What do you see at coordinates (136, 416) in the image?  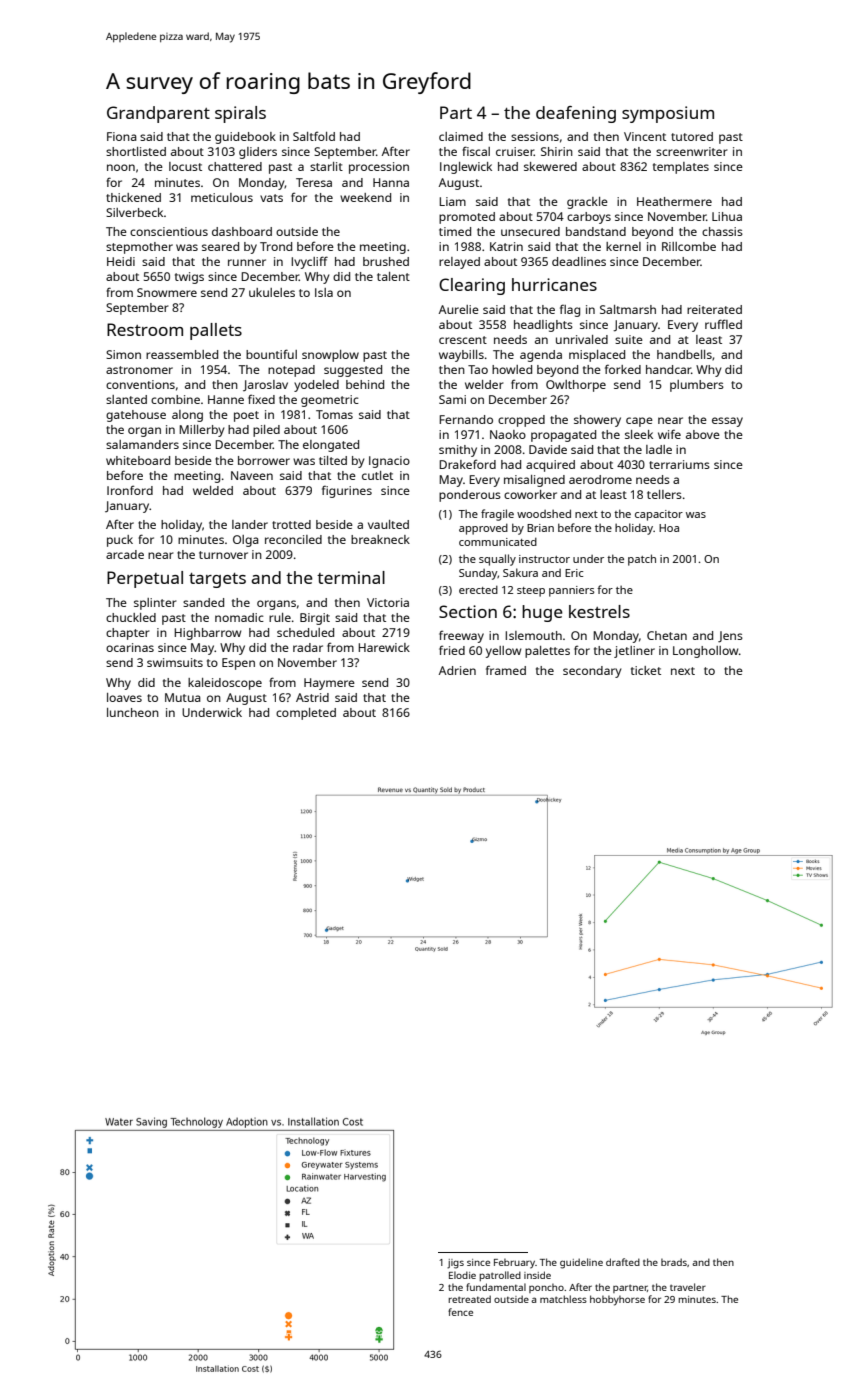 I see `gatehouse` at bounding box center [136, 416].
